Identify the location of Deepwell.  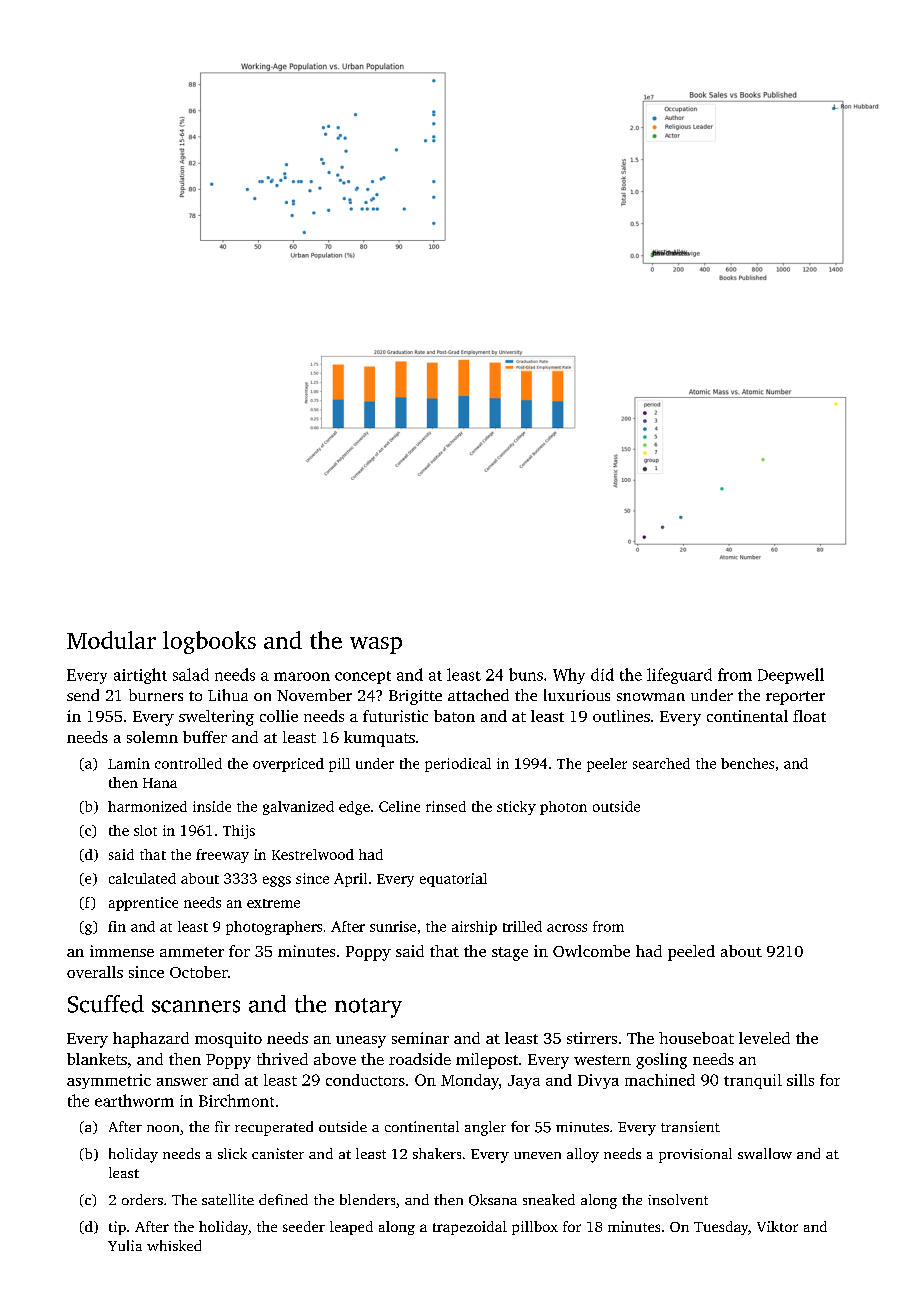
(791, 676).
